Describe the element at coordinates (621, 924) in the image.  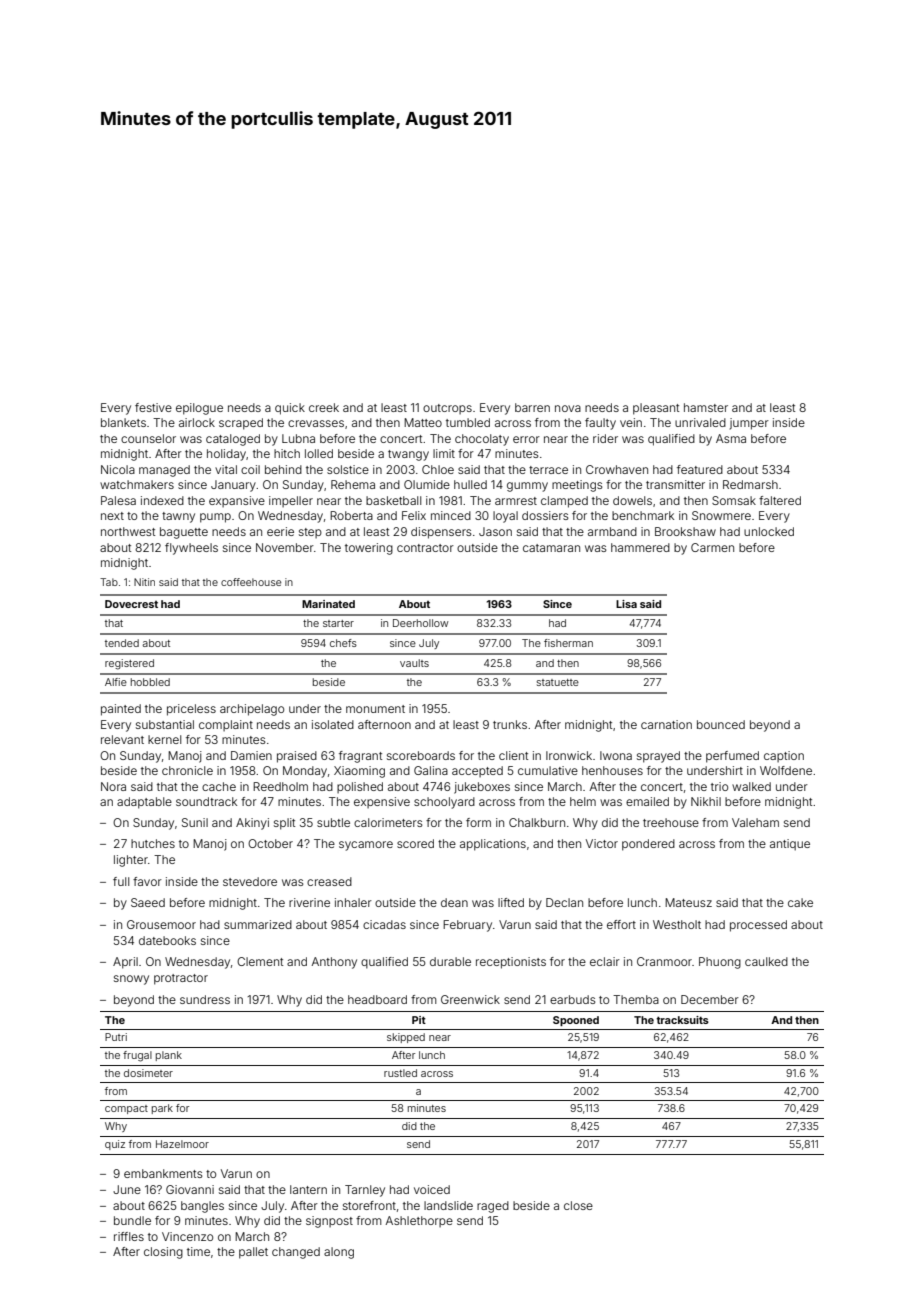
I see `effort` at that location.
